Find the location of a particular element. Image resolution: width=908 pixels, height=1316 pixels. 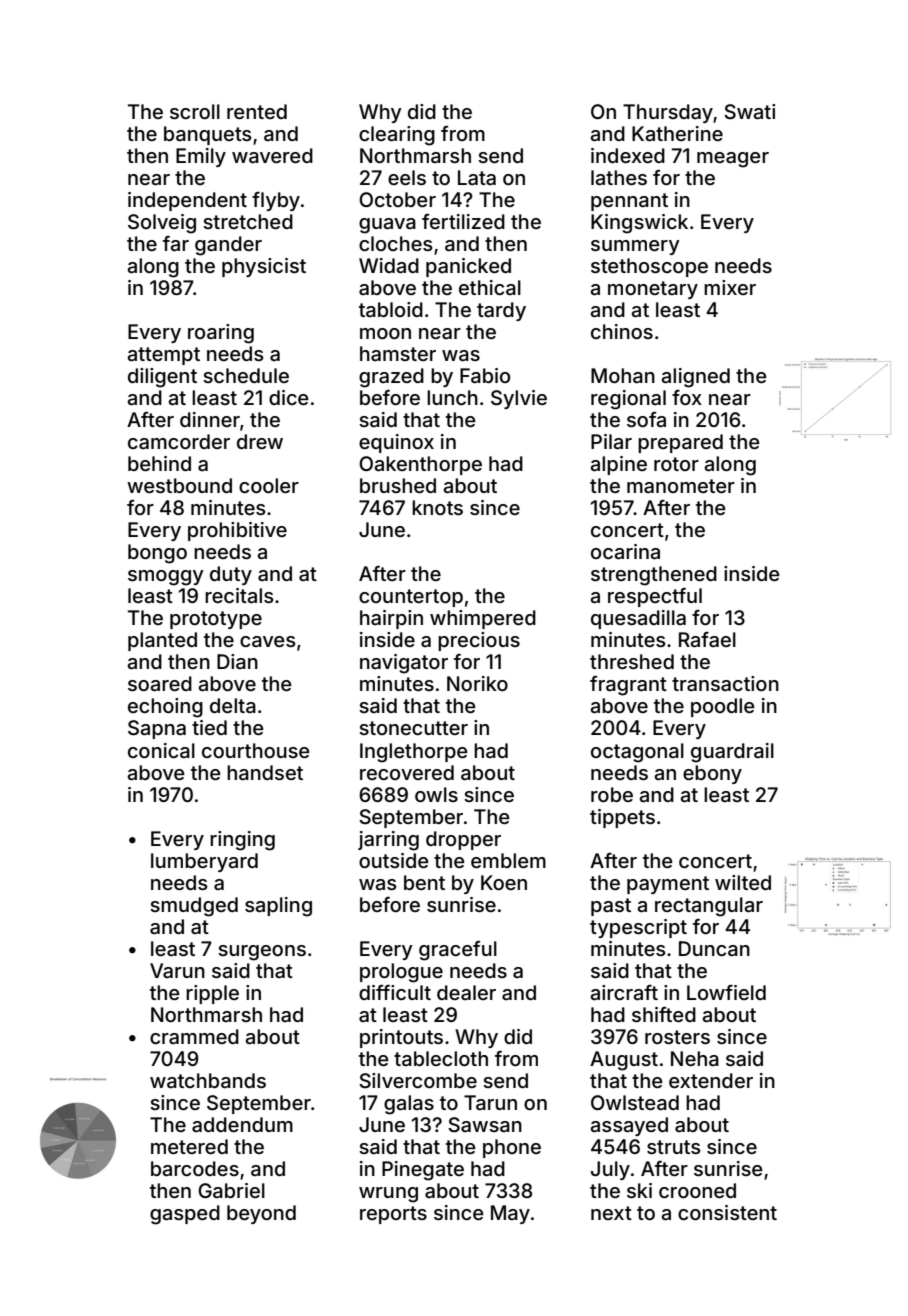

wilted is located at coordinates (743, 882).
